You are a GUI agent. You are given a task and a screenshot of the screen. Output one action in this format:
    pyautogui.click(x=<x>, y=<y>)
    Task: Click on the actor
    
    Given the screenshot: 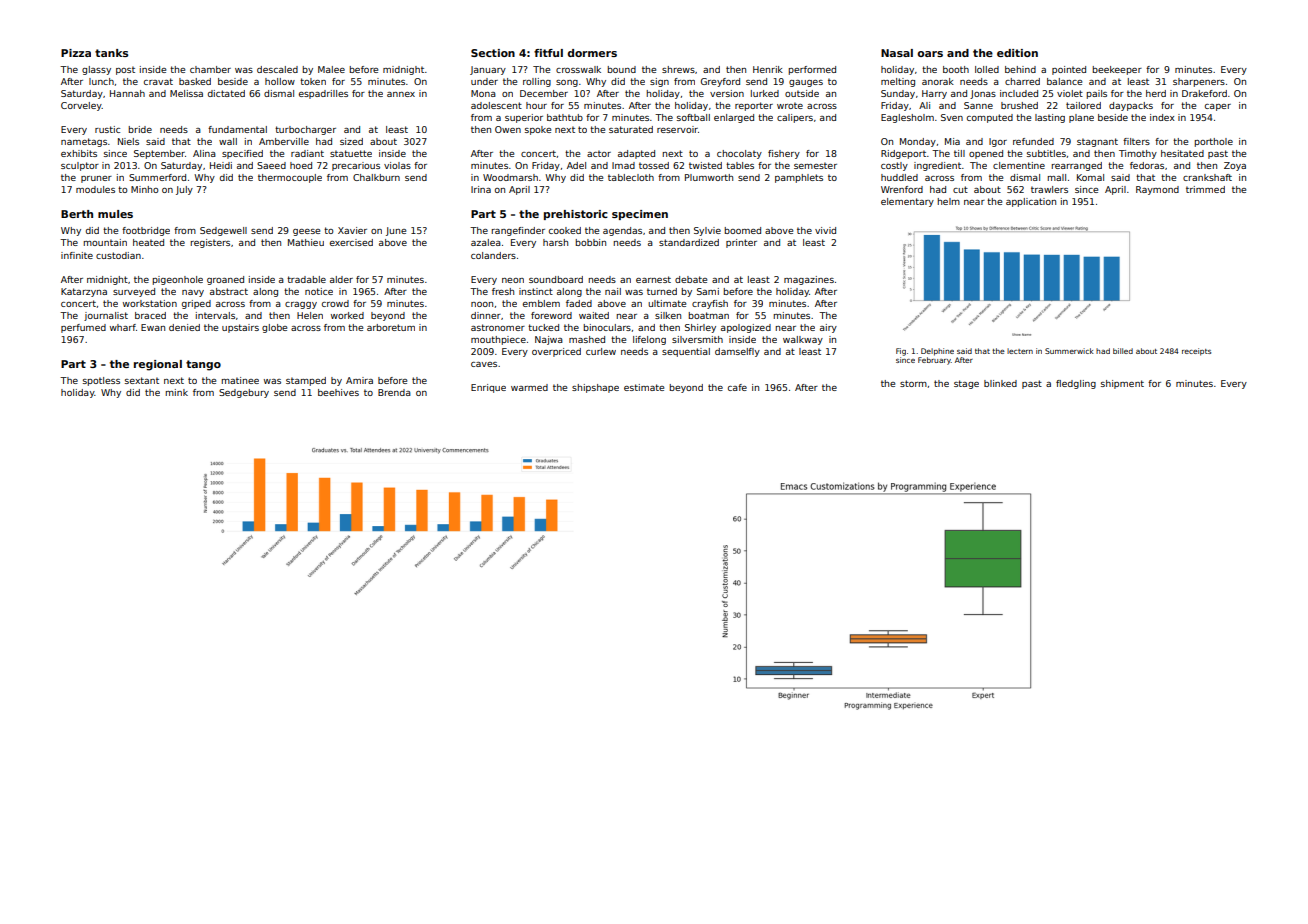 What is the action you would take?
    pyautogui.click(x=599, y=153)
